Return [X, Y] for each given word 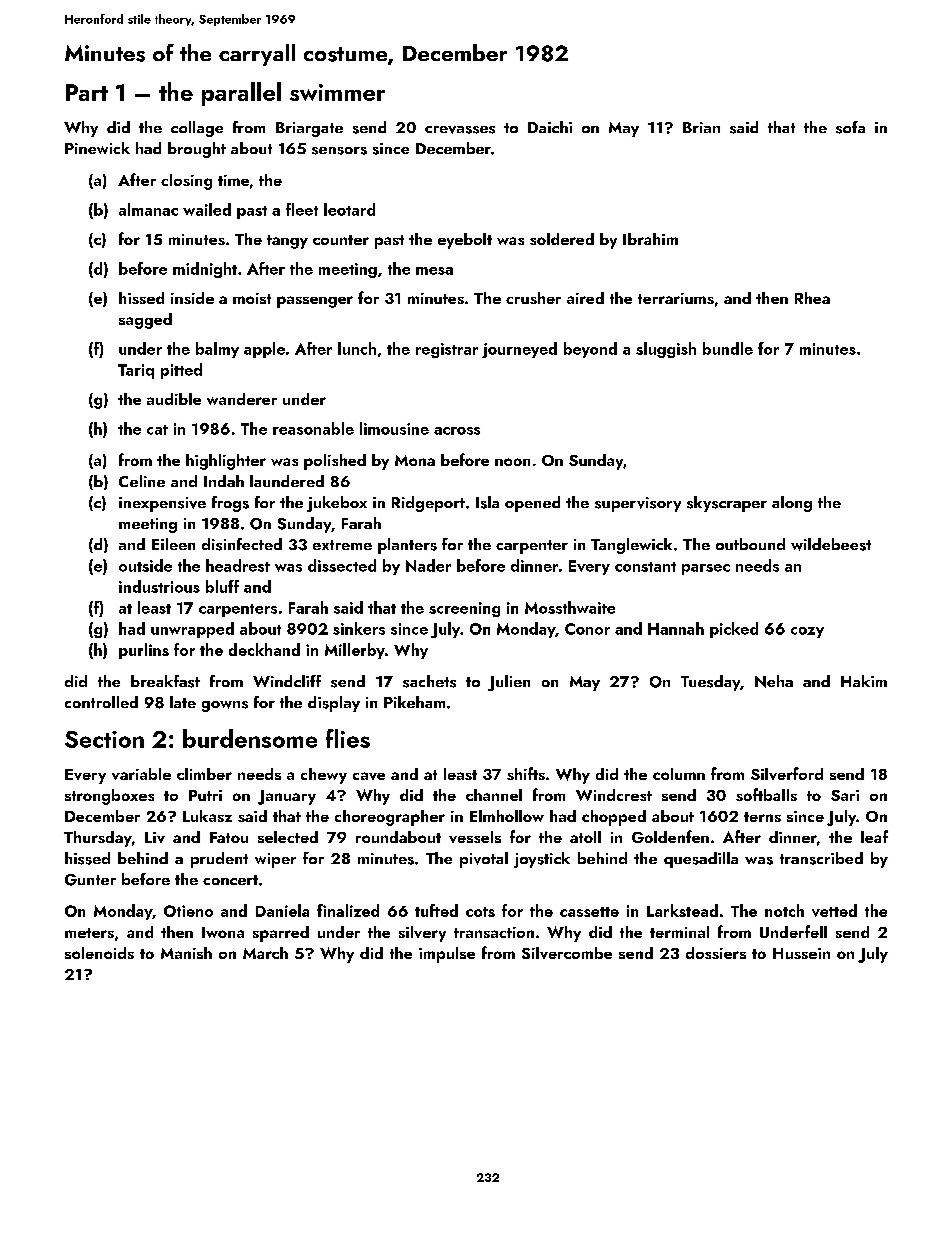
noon [512, 462]
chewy [324, 776]
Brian [701, 127]
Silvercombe [567, 953]
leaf [874, 836]
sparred [281, 934]
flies [348, 738]
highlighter [226, 462]
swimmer [337, 92]
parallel [241, 94]
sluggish [666, 350]
